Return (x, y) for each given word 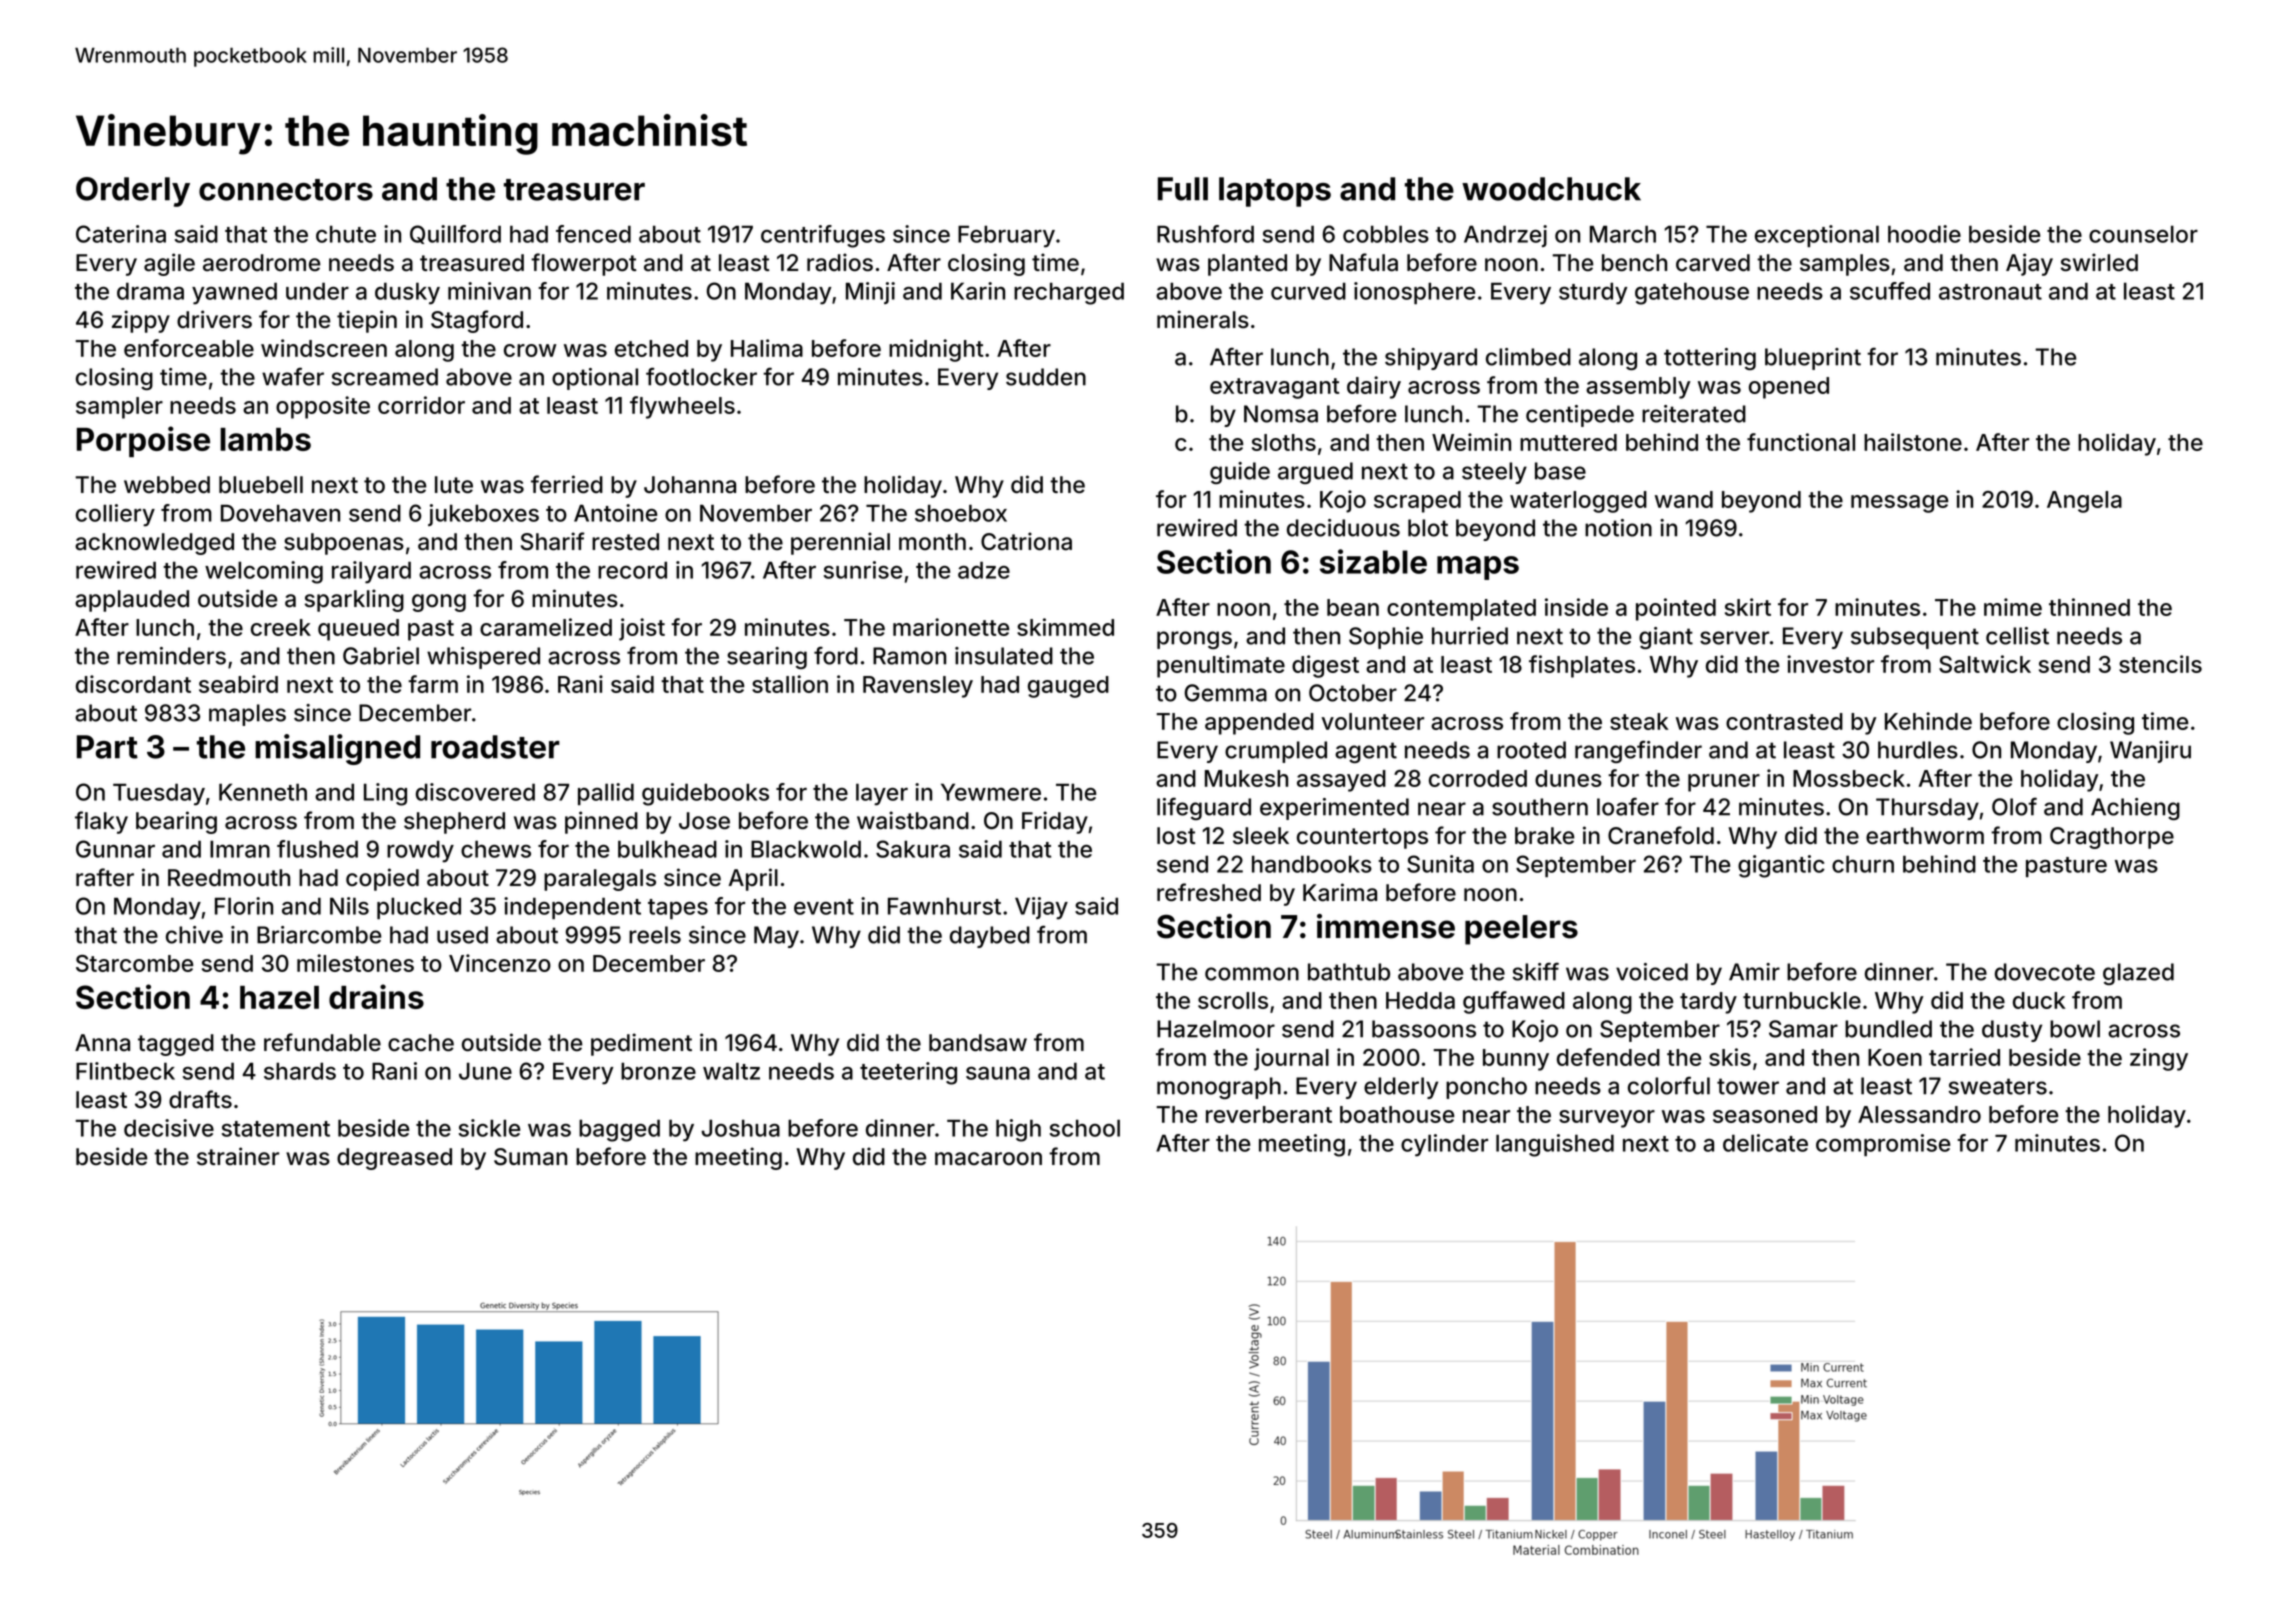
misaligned (337, 749)
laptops (1275, 192)
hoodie (1924, 234)
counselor (2143, 234)
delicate (1765, 1143)
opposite (323, 407)
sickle (489, 1128)
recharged (1069, 293)
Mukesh (1246, 778)
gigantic (1781, 866)
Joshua (740, 1128)
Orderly (133, 192)
